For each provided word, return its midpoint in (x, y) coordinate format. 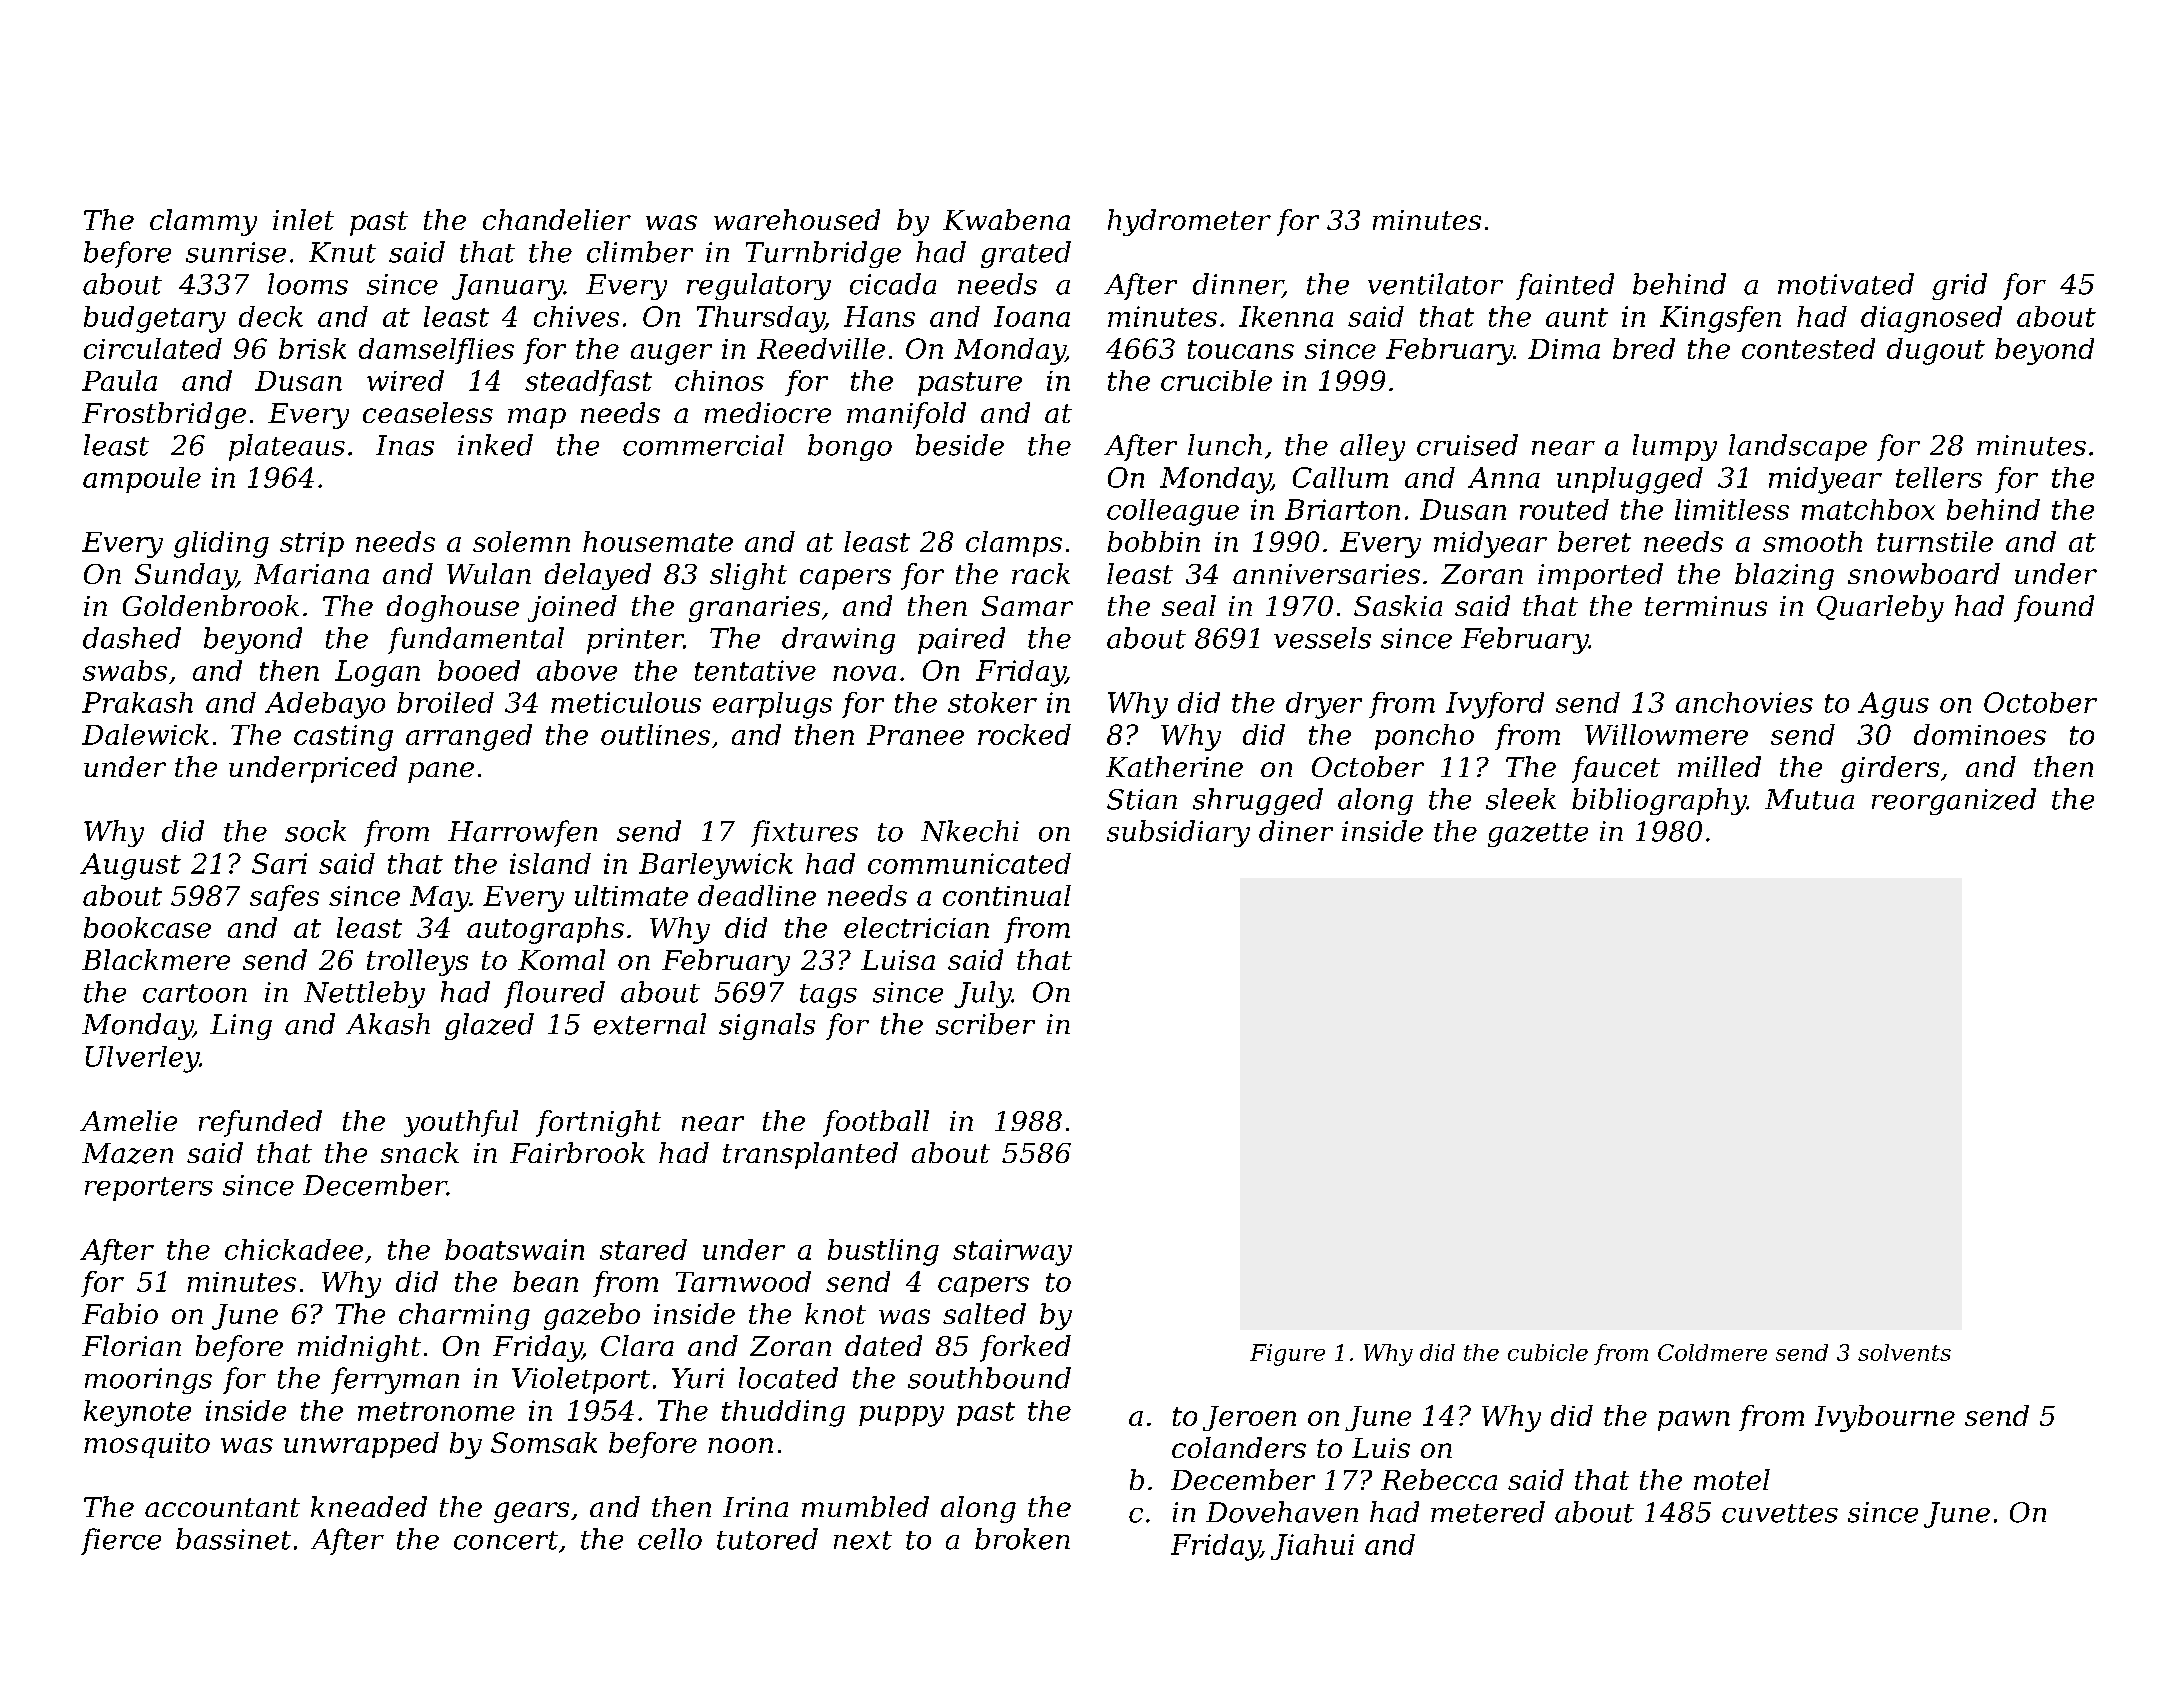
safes (284, 898)
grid (1959, 286)
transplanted (810, 1155)
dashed (132, 638)
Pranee (915, 735)
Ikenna (1286, 316)
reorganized (1954, 801)
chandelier (557, 219)
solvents (1904, 1352)
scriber (985, 1024)
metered (1488, 1512)
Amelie (128, 1120)
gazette (1538, 835)
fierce (121, 1541)
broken (1022, 1539)
